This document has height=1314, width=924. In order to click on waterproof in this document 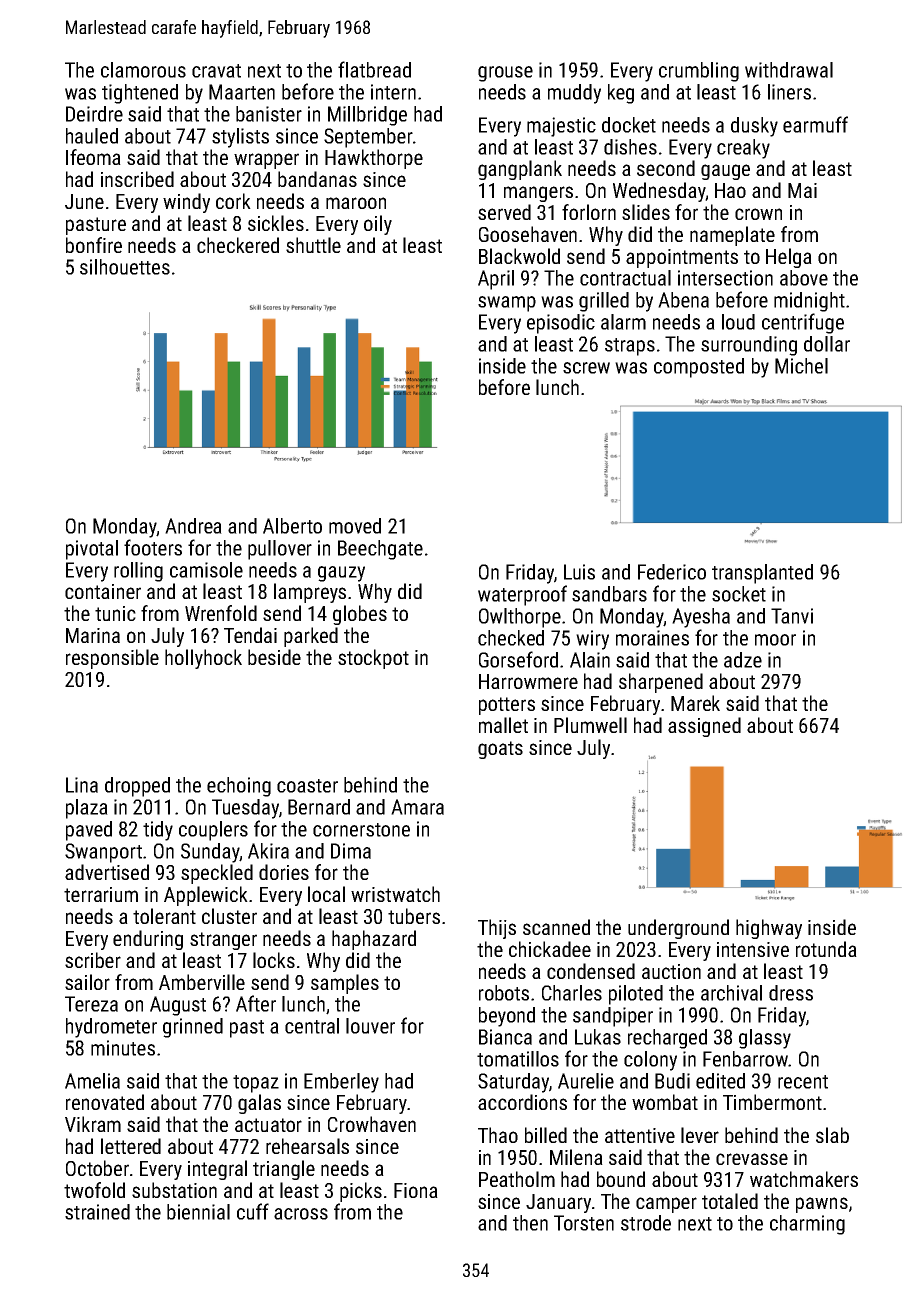, I will do `click(522, 595)`.
